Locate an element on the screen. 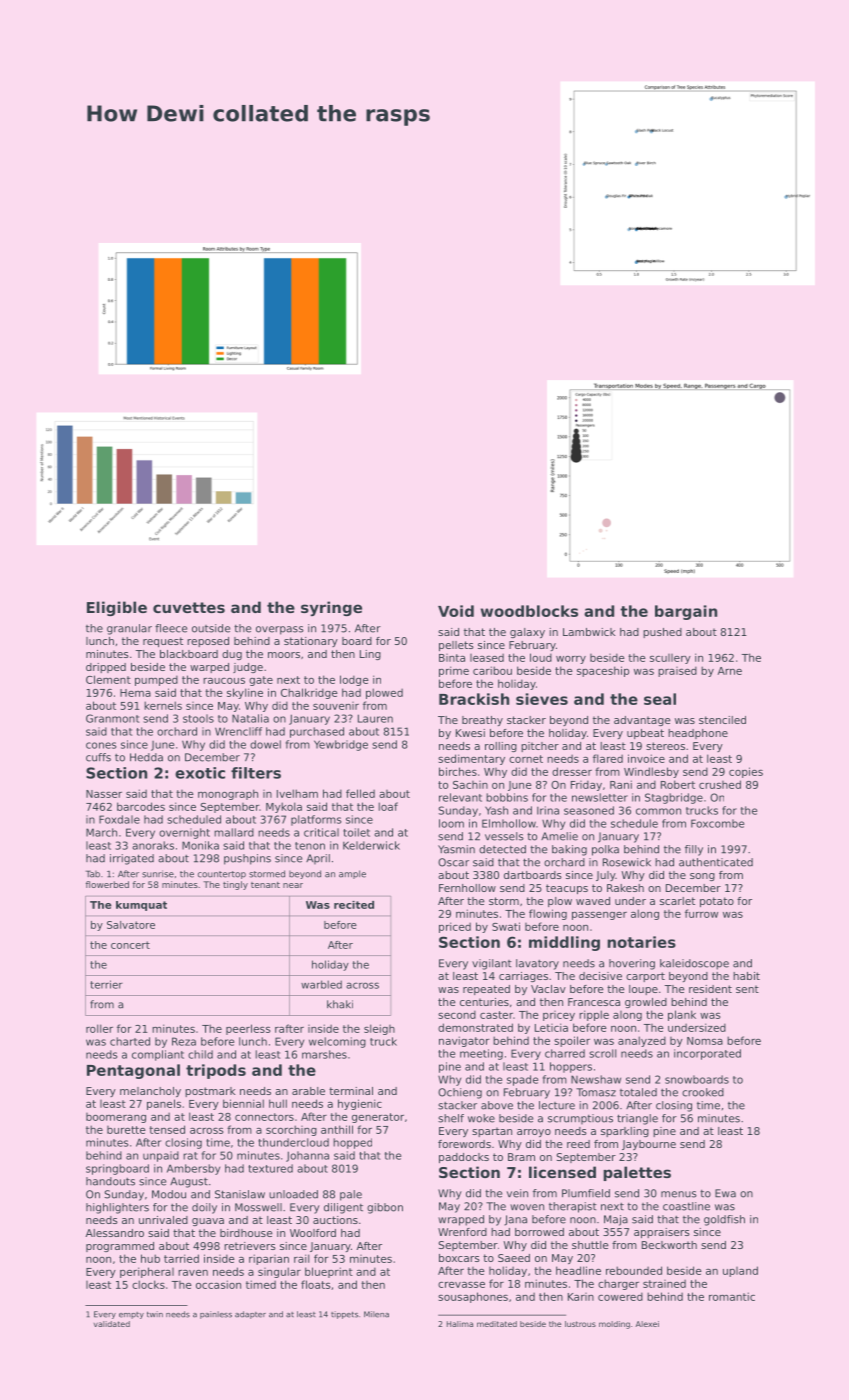 The height and width of the screenshot is (1400, 849). peerless is located at coordinates (248, 1029).
